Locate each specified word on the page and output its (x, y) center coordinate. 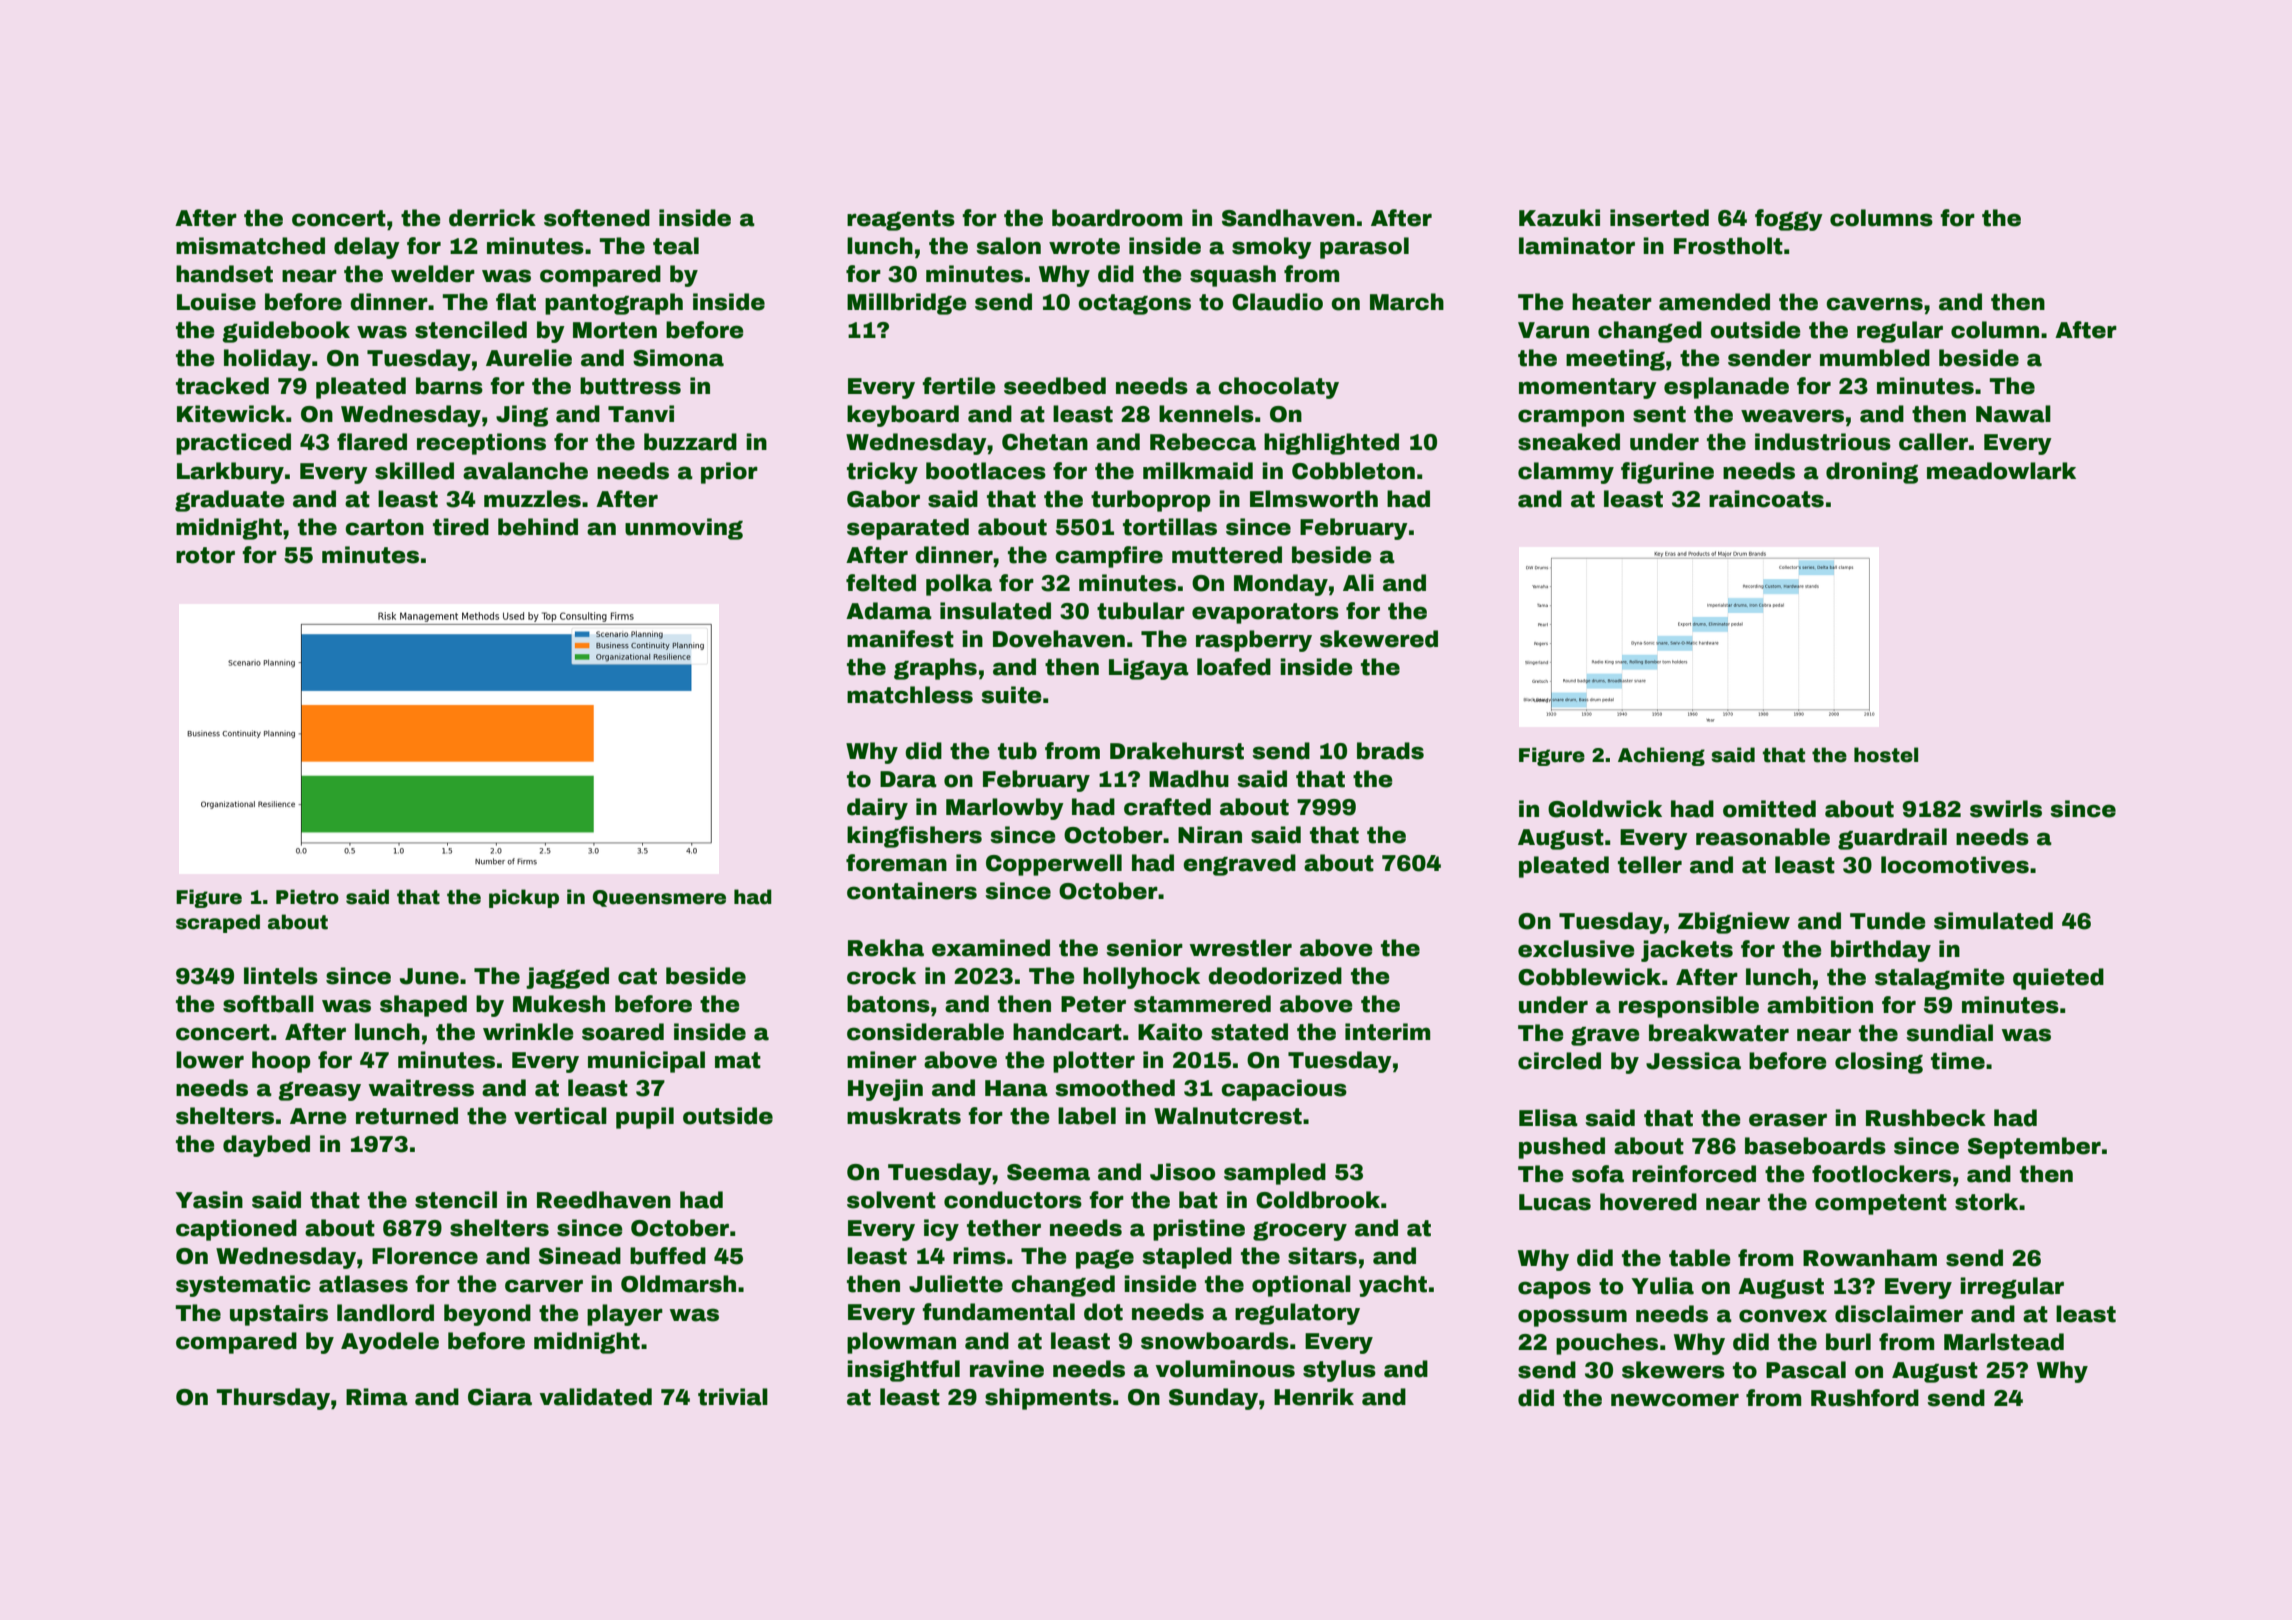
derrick (492, 218)
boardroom (1117, 218)
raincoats (1766, 499)
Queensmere (659, 898)
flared (372, 442)
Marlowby (1005, 809)
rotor (205, 555)
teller (1650, 865)
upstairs (279, 1315)
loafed (1234, 667)
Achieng (1661, 756)
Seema (1048, 1172)
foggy (1789, 220)
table (1700, 1258)
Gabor (883, 499)
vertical (560, 1116)
